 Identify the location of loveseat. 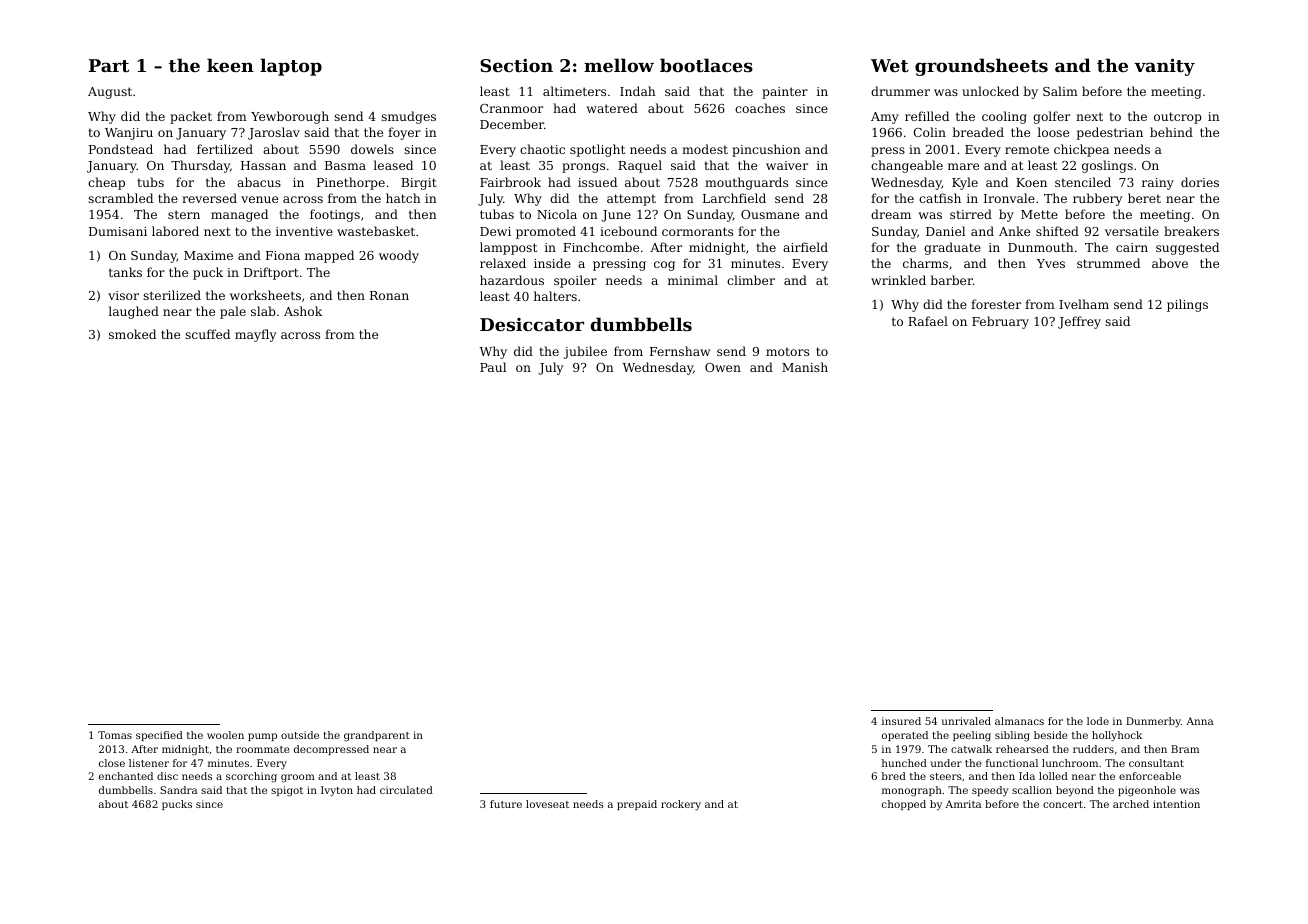
(547, 804).
